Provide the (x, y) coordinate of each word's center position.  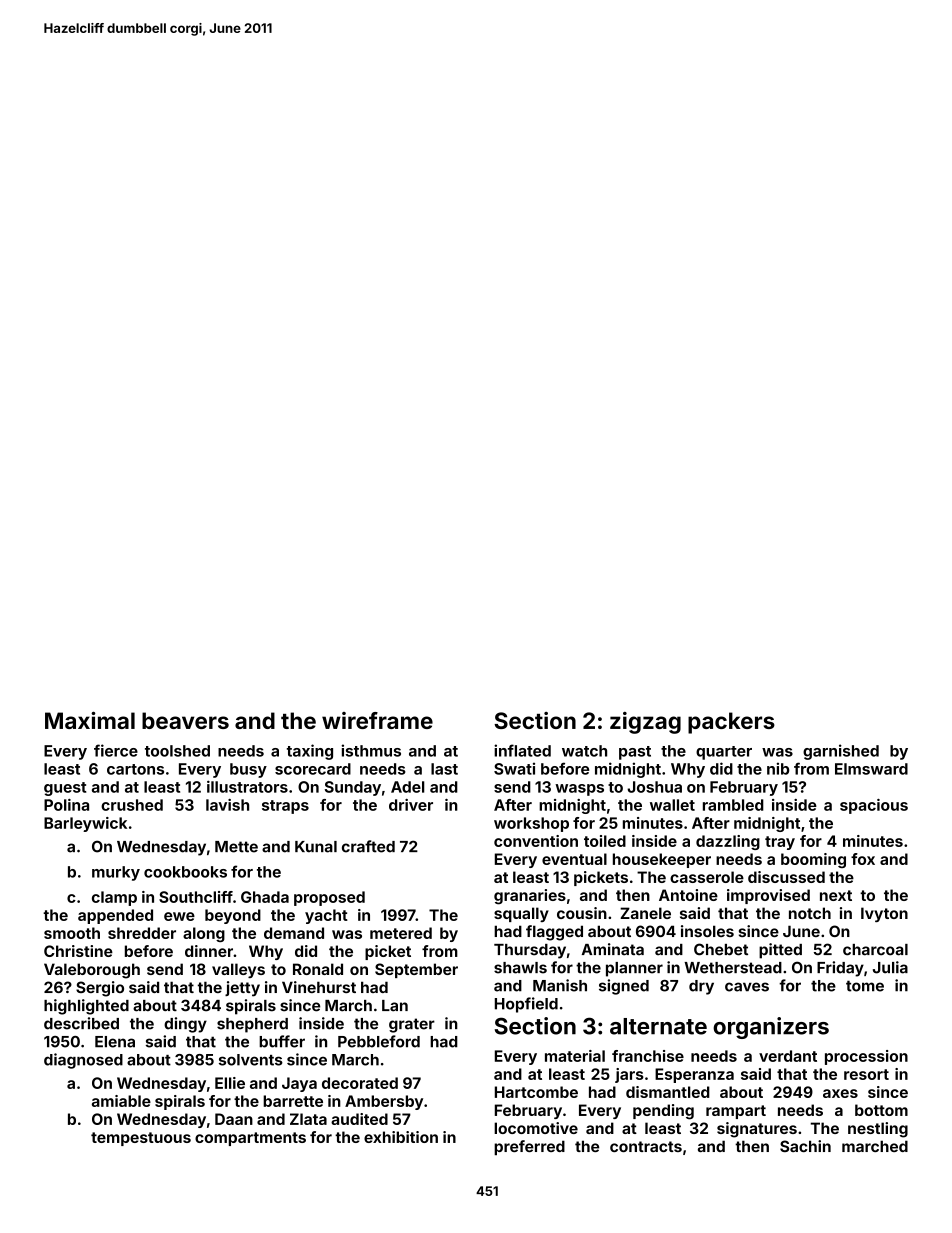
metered (401, 933)
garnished (841, 752)
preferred (529, 1147)
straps (285, 807)
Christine (78, 951)
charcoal (875, 950)
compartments (250, 1139)
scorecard (313, 769)
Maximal (90, 720)
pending (663, 1112)
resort (866, 1074)
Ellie (230, 1083)
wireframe (377, 720)
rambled (733, 805)
